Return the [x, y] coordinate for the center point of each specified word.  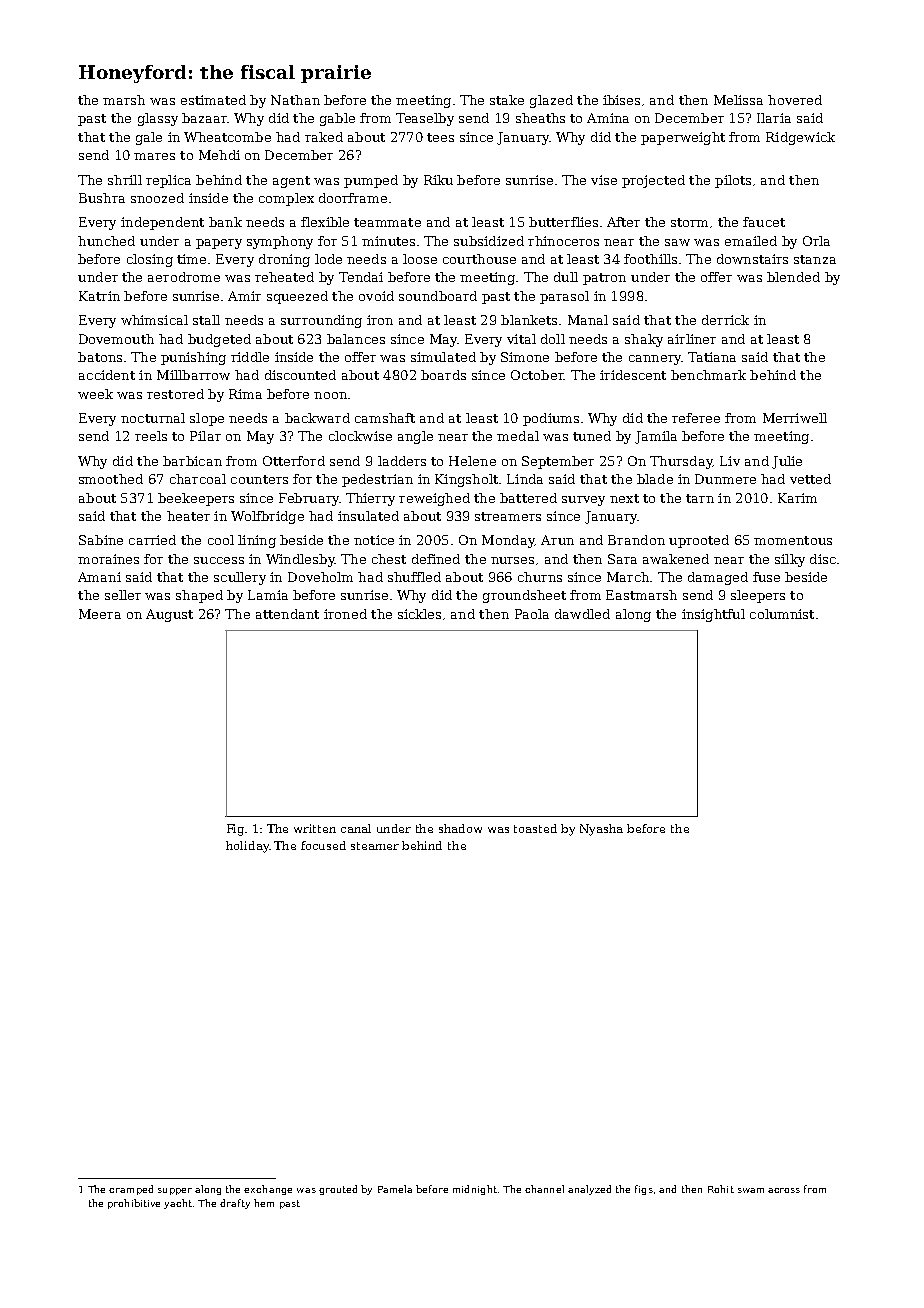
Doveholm [320, 577]
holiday [247, 847]
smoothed [111, 479]
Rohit [721, 1189]
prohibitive [134, 1204]
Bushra [102, 198]
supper [175, 1191]
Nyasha [601, 830]
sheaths [540, 118]
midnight [475, 1190]
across [784, 1190]
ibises [621, 100]
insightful [713, 615]
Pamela [395, 1189]
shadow [460, 828]
